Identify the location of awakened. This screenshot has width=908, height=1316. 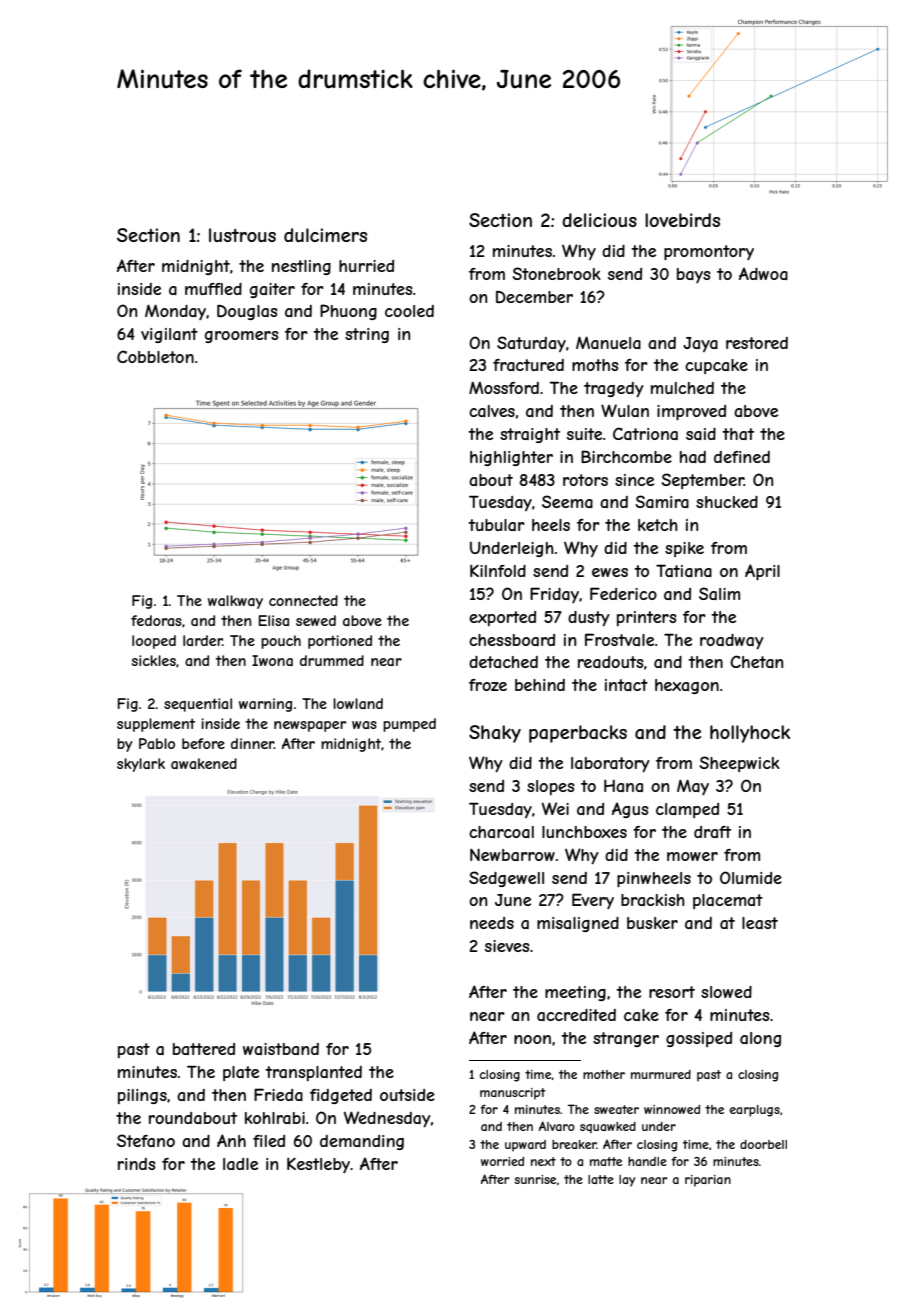
(204, 763).
